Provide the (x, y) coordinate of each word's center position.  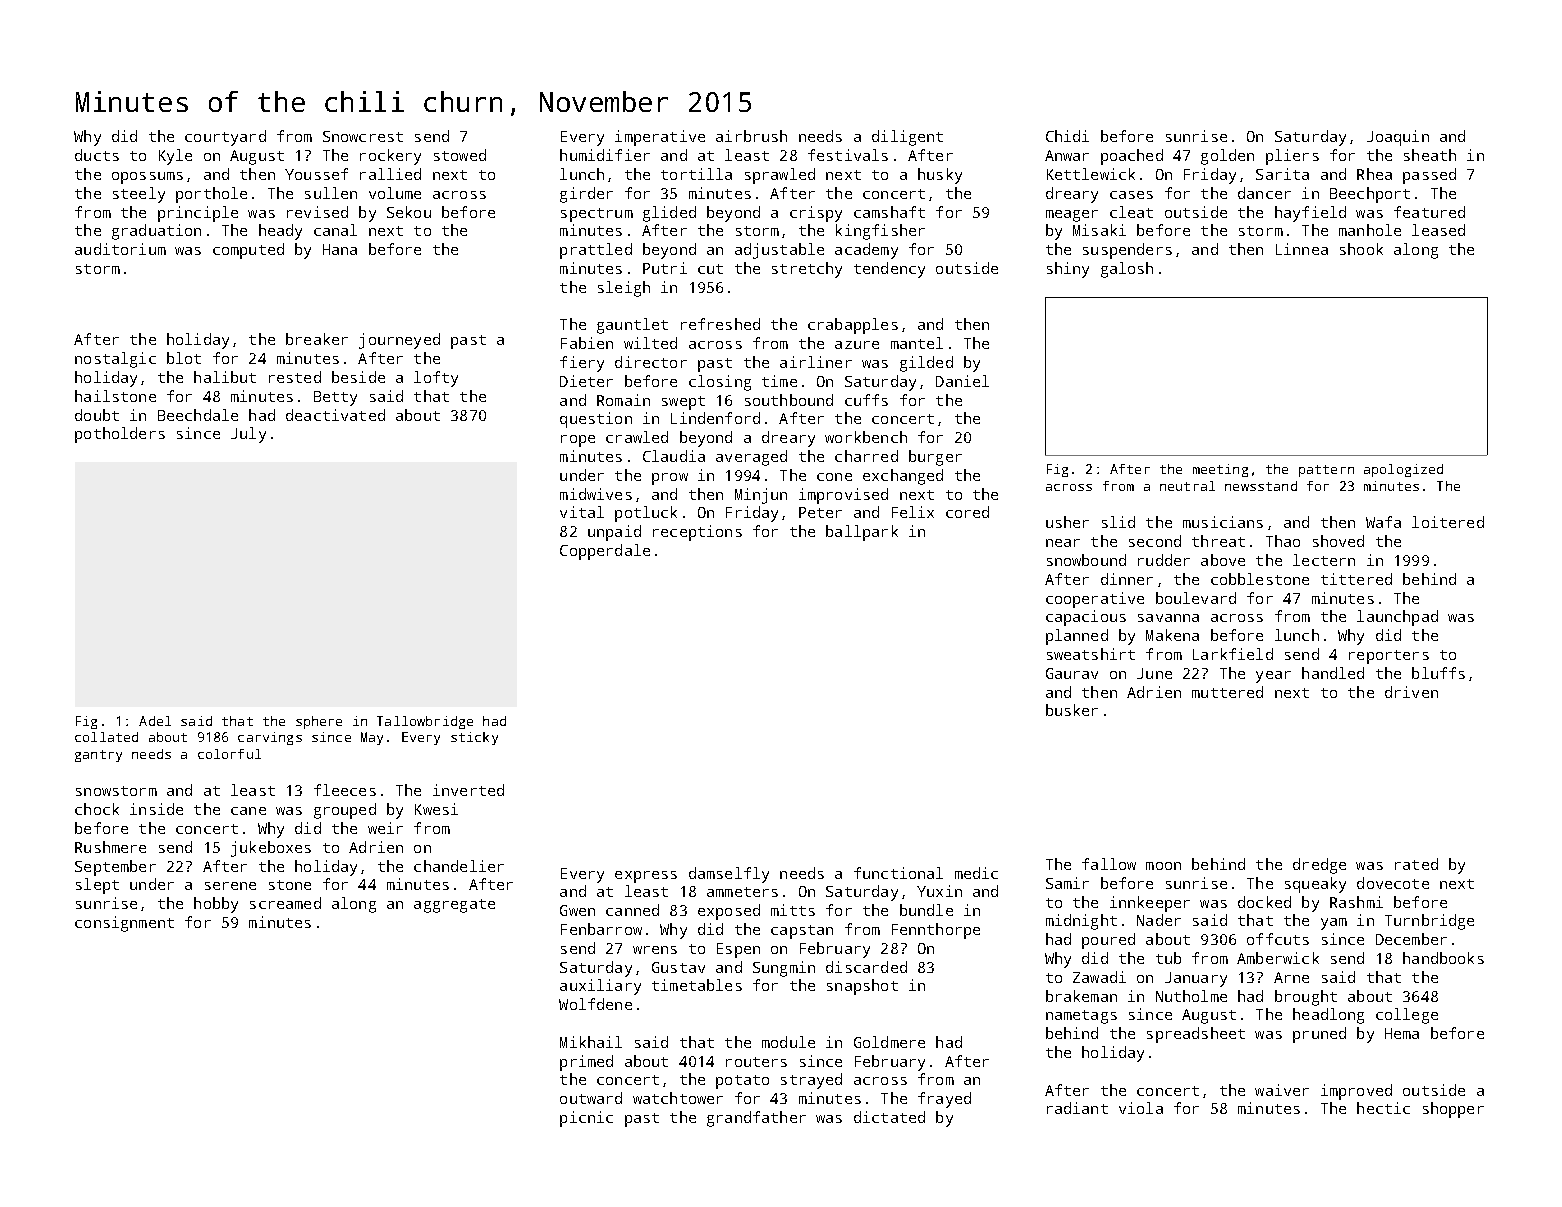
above (1223, 560)
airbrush (751, 136)
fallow (1109, 864)
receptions (697, 533)
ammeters (742, 892)
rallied (390, 174)
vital (582, 512)
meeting (1220, 470)
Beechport (1370, 195)
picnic (586, 1119)
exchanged (903, 477)
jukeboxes (271, 849)
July (248, 435)
